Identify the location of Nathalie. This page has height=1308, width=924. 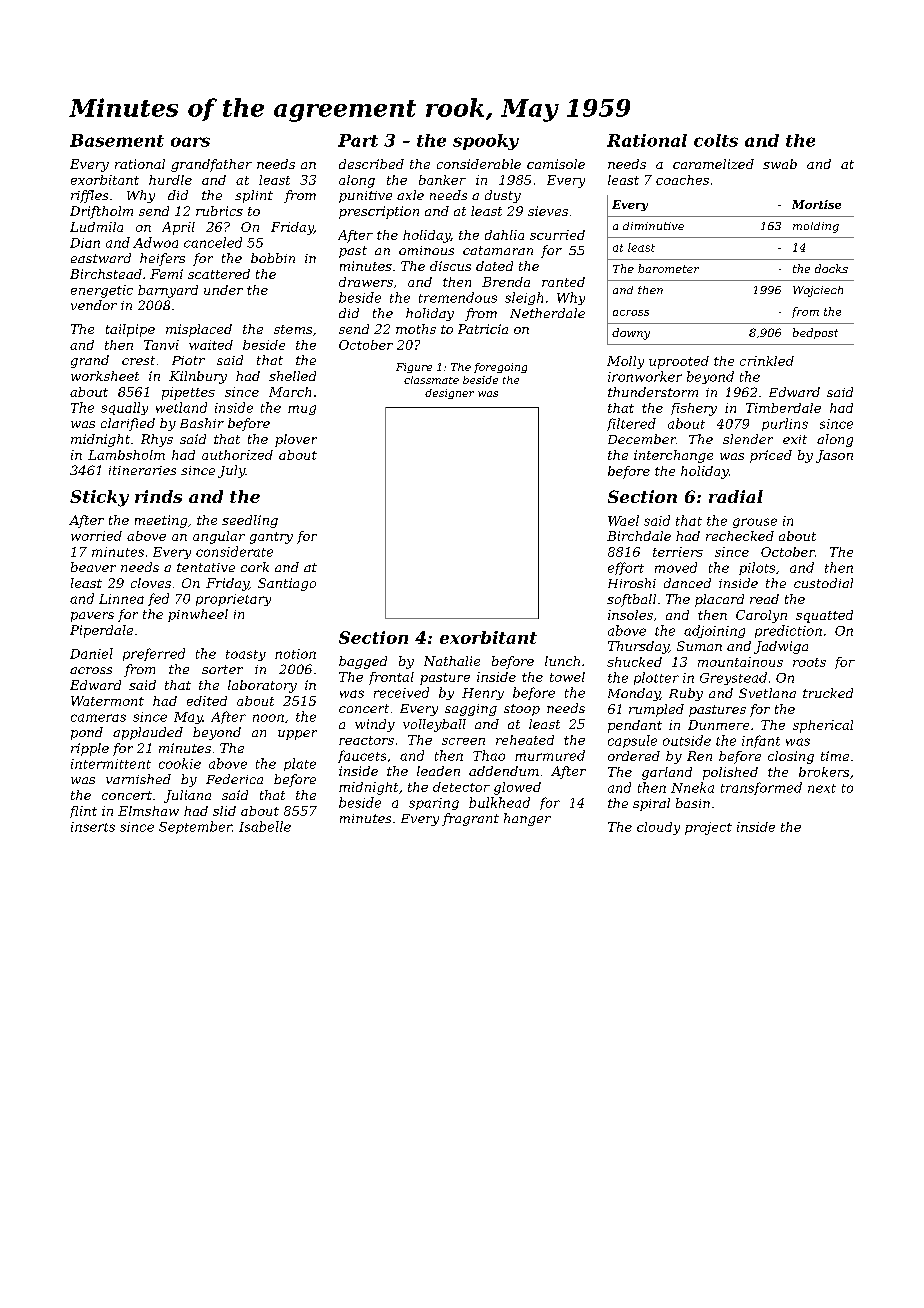
(452, 661).
